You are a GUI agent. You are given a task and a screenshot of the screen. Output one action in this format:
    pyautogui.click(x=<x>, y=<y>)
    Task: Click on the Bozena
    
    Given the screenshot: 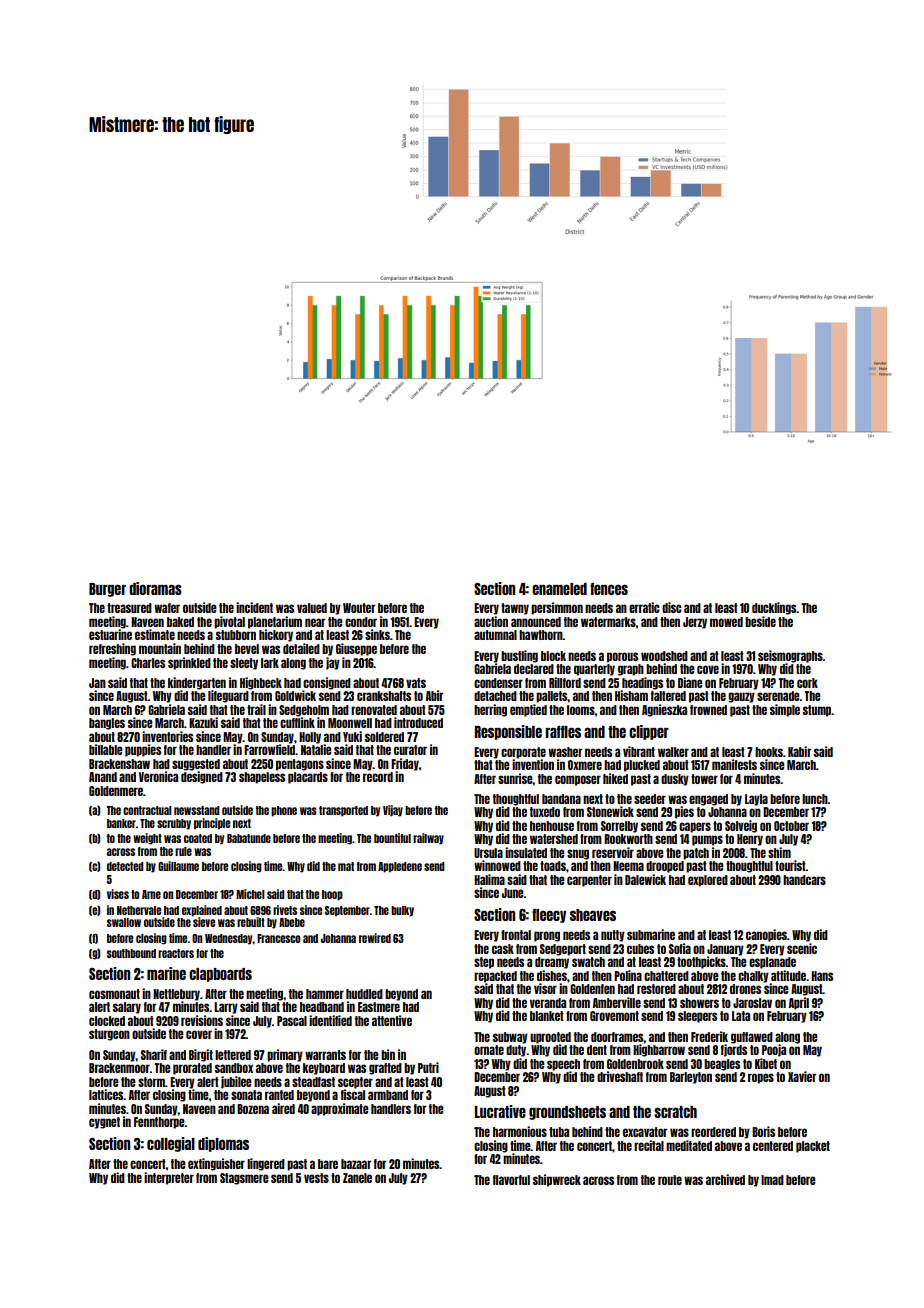 What is the action you would take?
    pyautogui.click(x=253, y=1109)
